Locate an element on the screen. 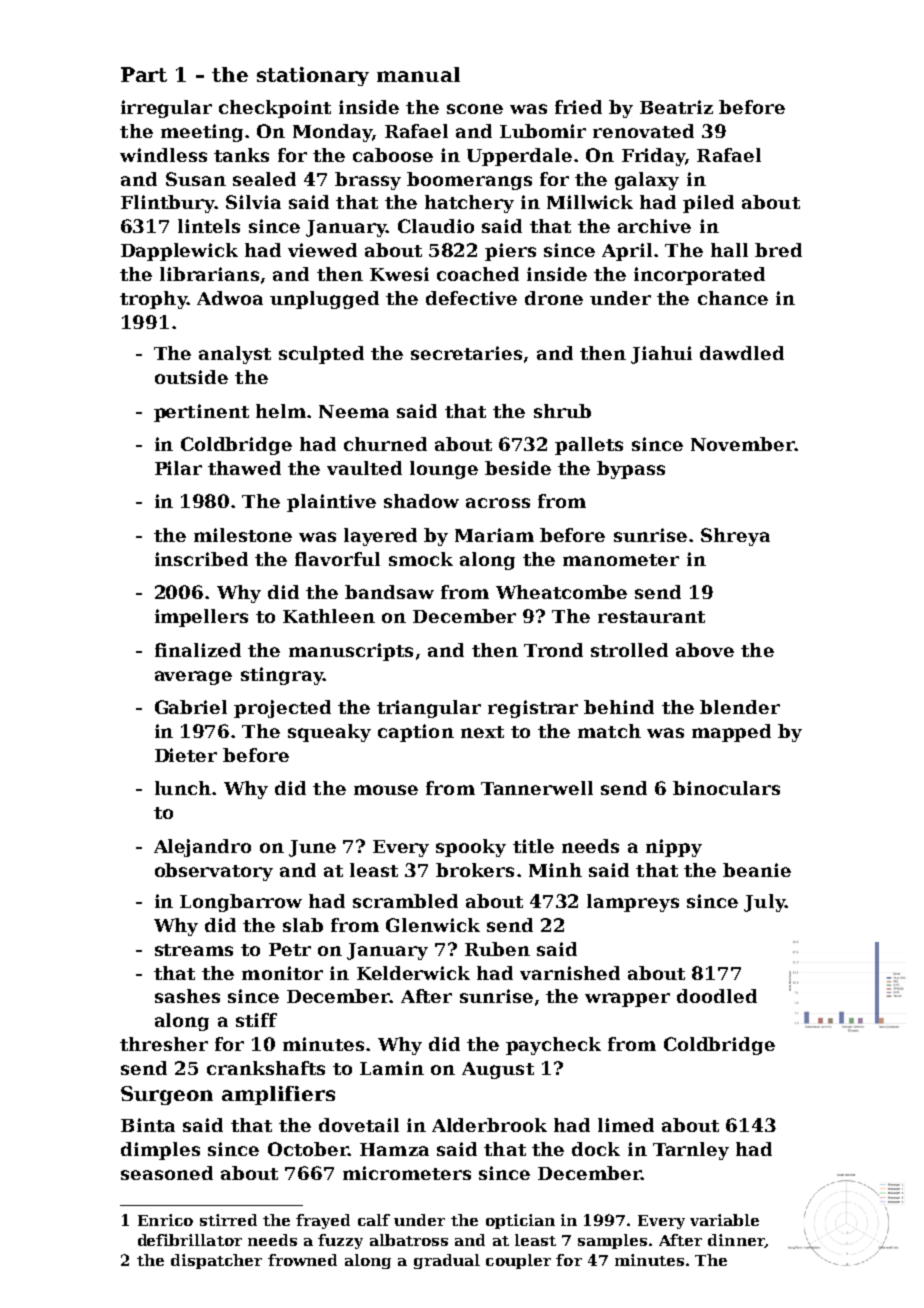 This screenshot has height=1308, width=924. Glenwick is located at coordinates (433, 925).
